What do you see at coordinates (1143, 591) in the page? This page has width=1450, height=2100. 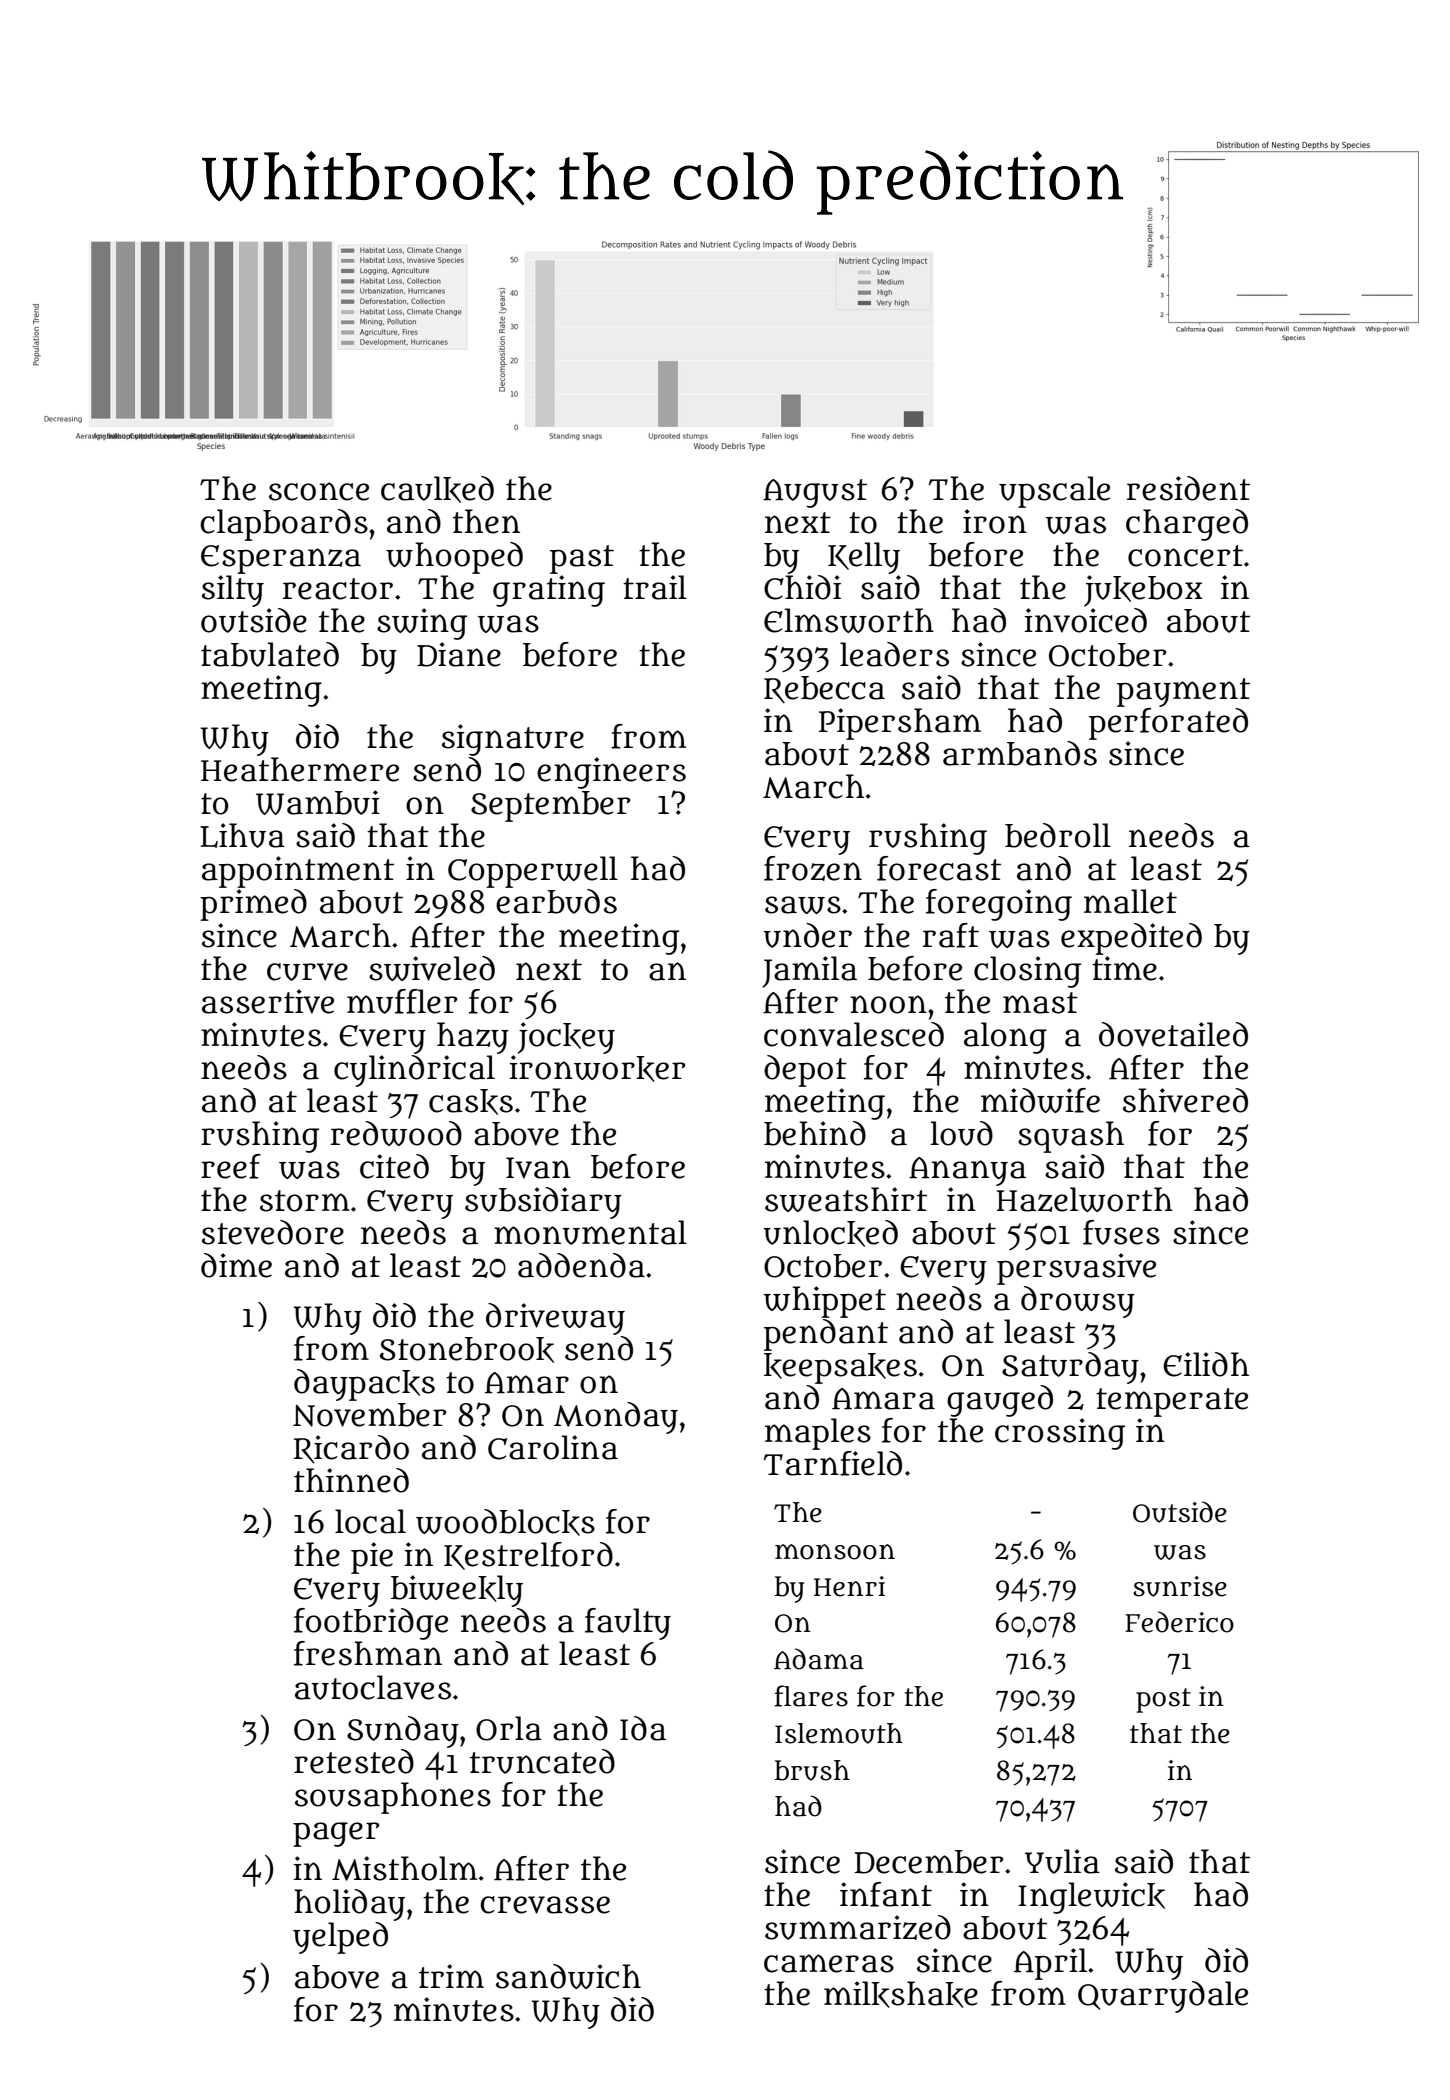 I see `jukebox` at bounding box center [1143, 591].
